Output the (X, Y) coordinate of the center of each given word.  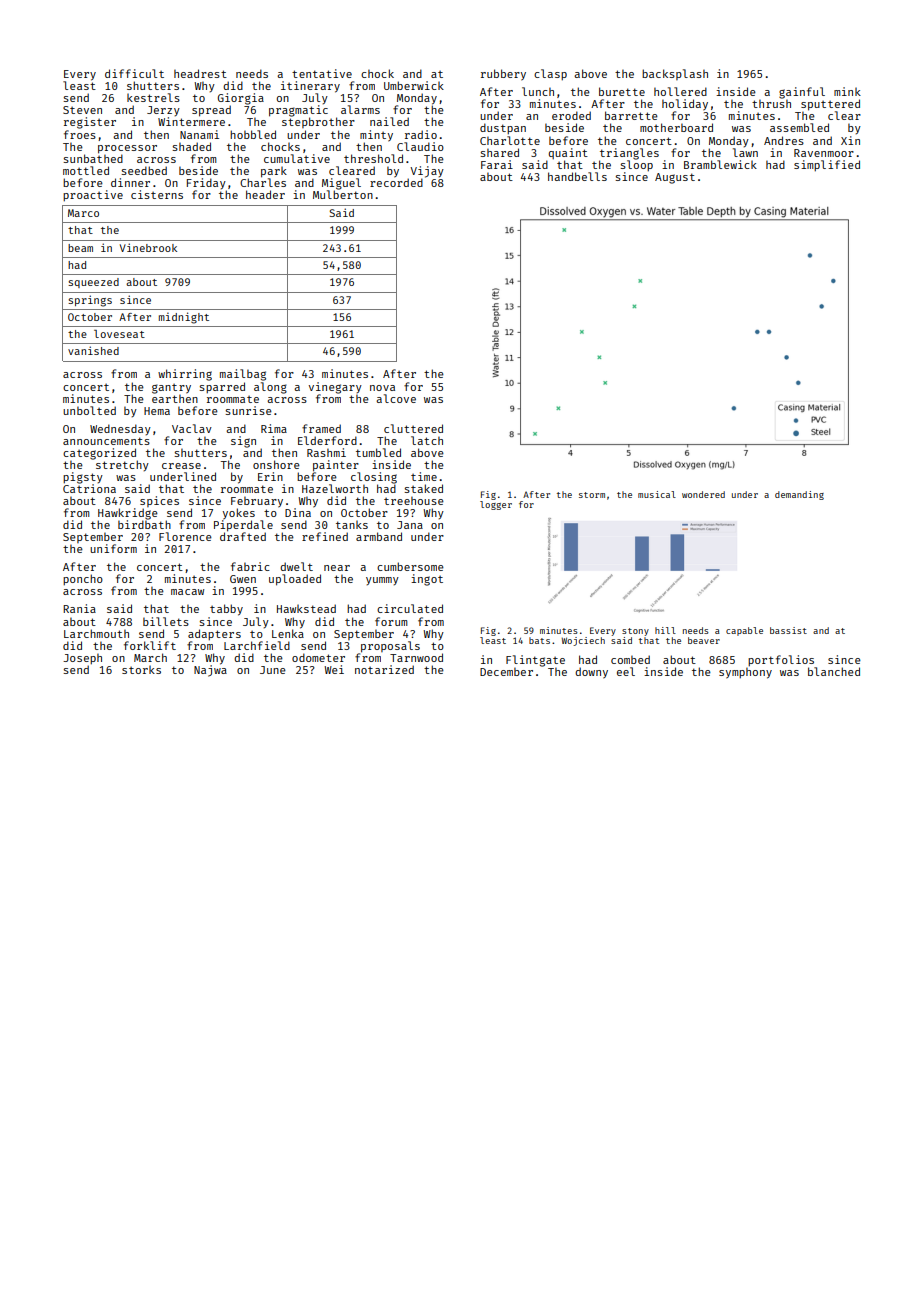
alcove (396, 398)
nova (382, 388)
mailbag (243, 375)
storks (141, 669)
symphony (745, 673)
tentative (322, 73)
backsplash (675, 74)
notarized (384, 669)
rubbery (503, 75)
